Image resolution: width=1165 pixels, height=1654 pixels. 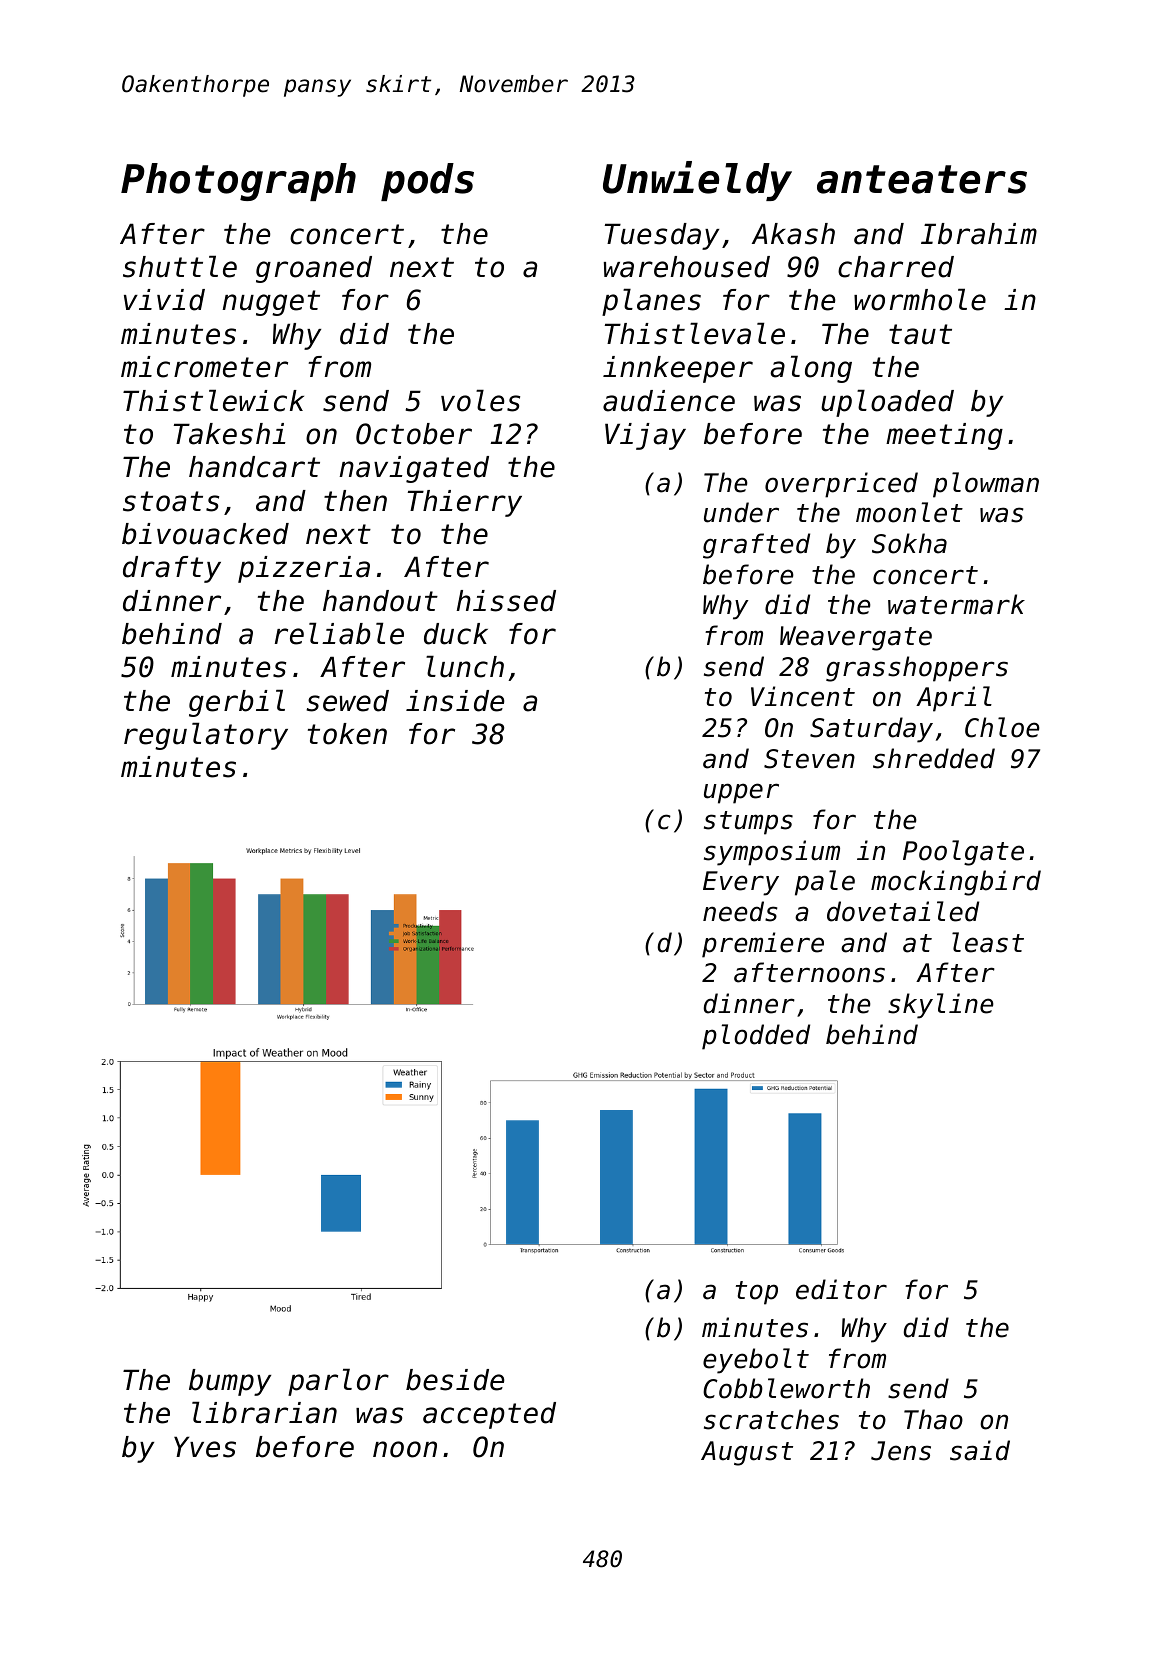 What do you see at coordinates (841, 1289) in the document?
I see `editor` at bounding box center [841, 1289].
